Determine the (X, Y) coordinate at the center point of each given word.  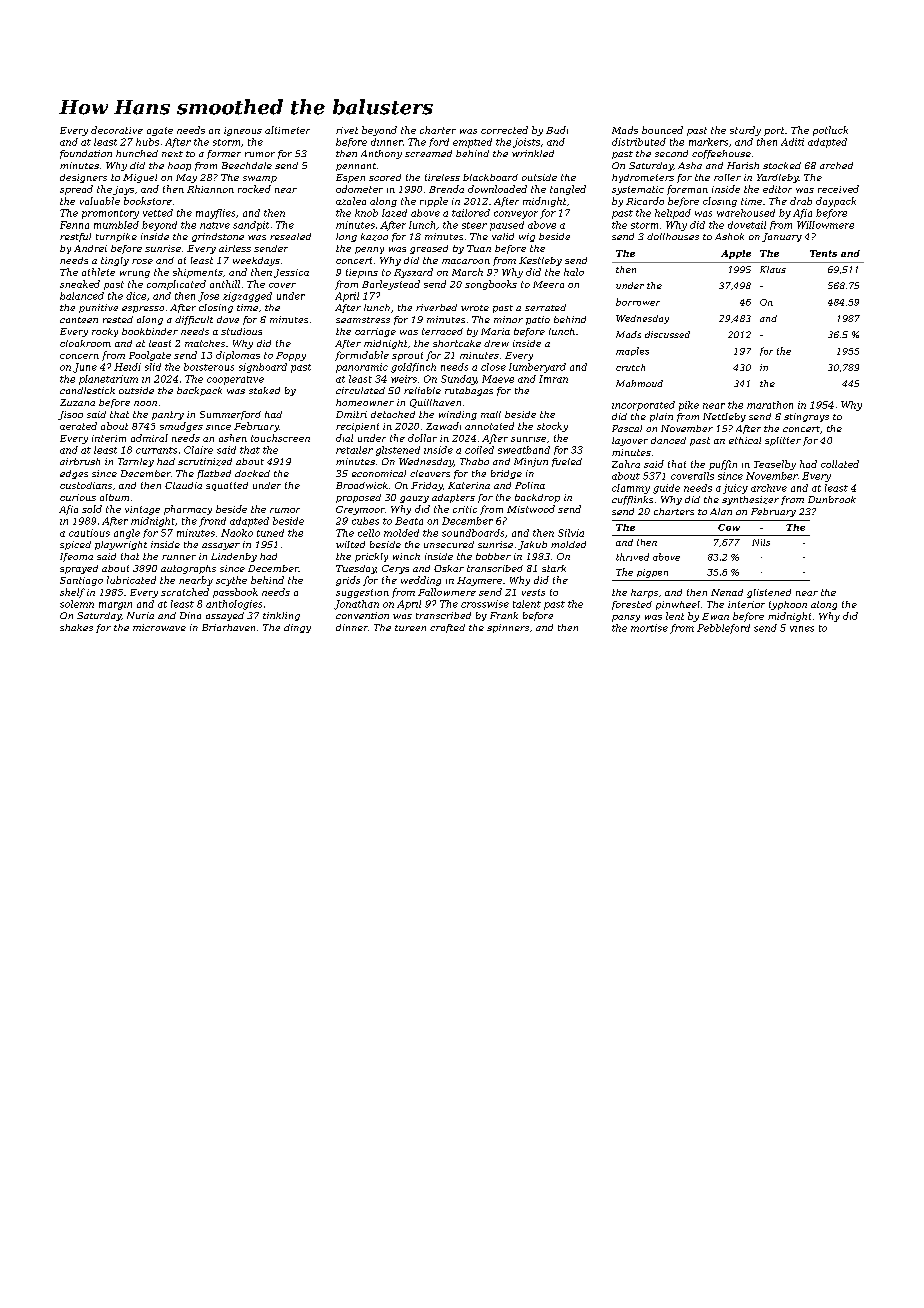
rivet (347, 130)
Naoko (237, 533)
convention (362, 615)
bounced (662, 130)
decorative (117, 130)
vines (802, 629)
